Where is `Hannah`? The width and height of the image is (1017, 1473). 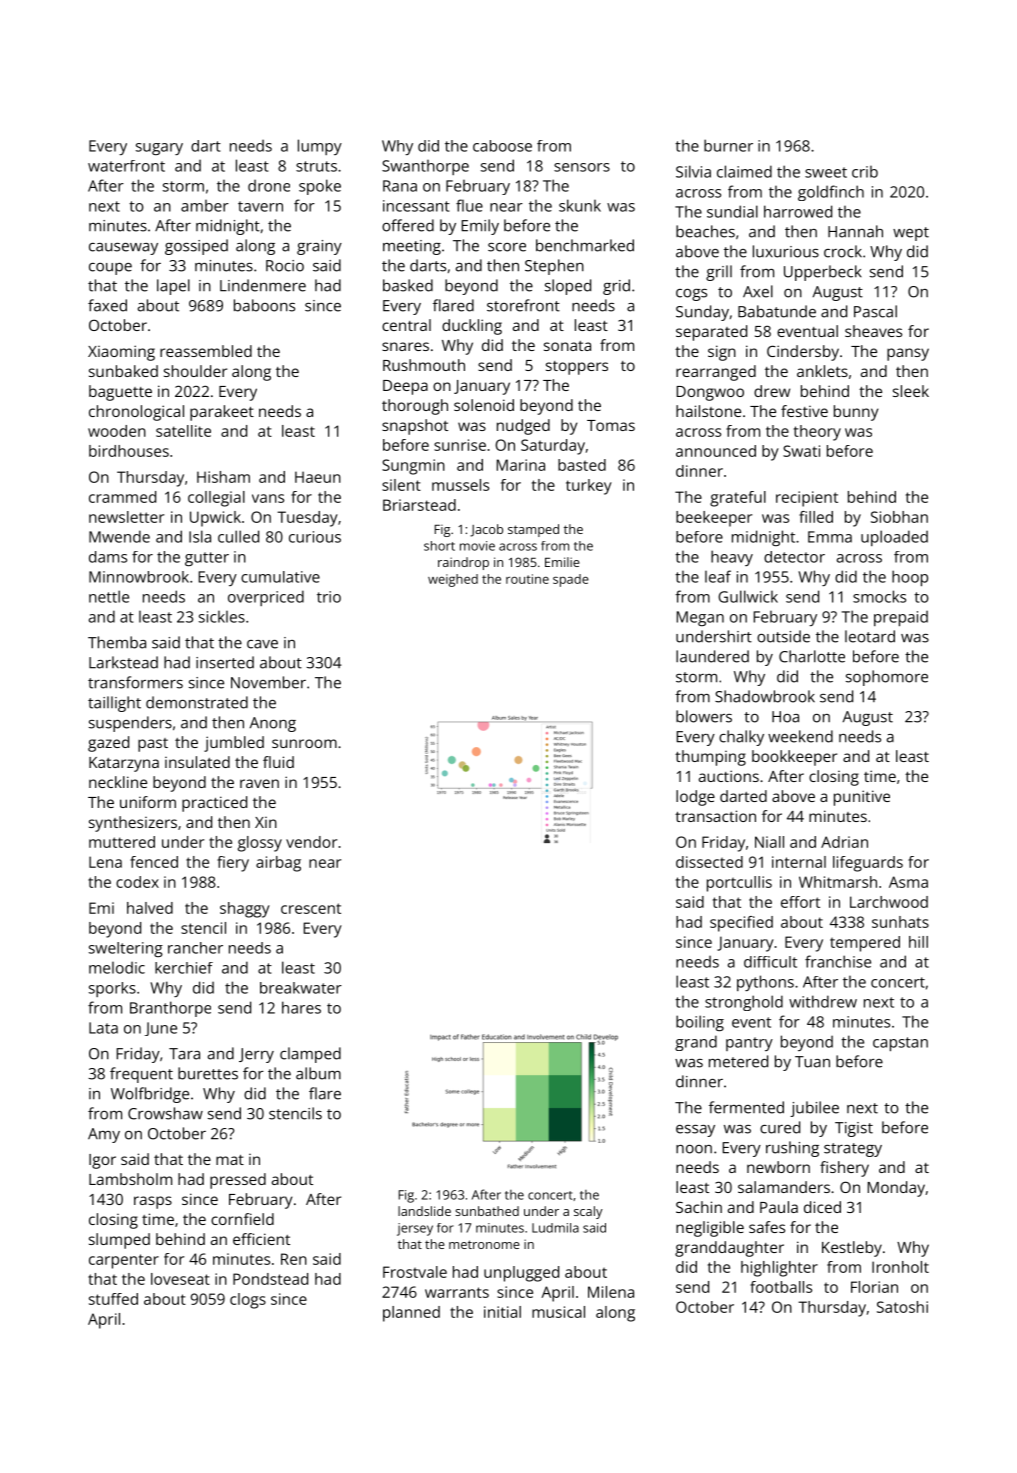
Hannah is located at coordinates (855, 231).
